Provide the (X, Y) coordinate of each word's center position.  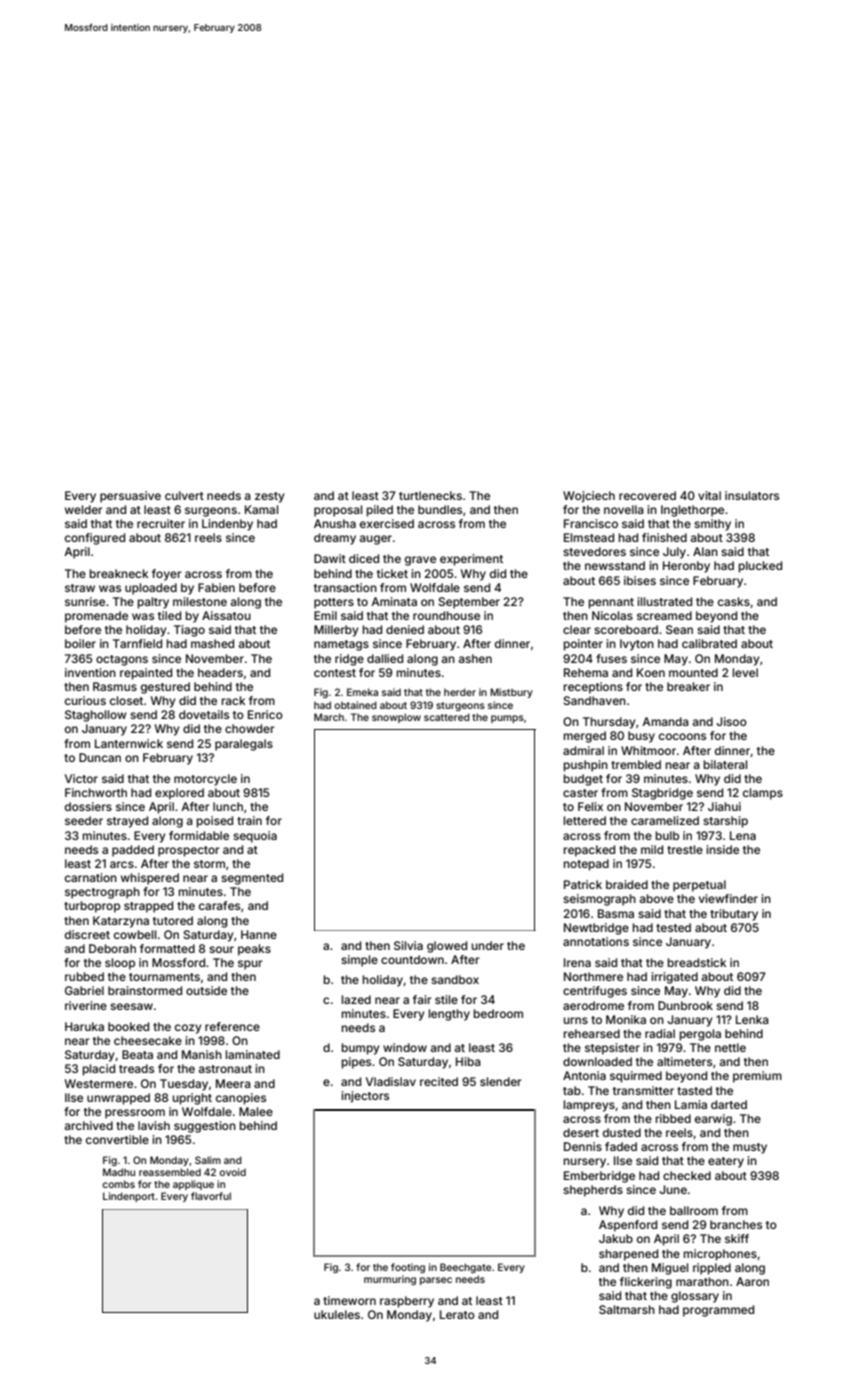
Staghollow (96, 716)
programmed (718, 1311)
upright (192, 1099)
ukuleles (337, 1314)
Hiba (468, 1061)
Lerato (457, 1314)
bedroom (498, 1013)
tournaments (164, 977)
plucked (760, 567)
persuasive (130, 497)
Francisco (591, 523)
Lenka (752, 1019)
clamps (763, 794)
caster (580, 793)
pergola (700, 1035)
